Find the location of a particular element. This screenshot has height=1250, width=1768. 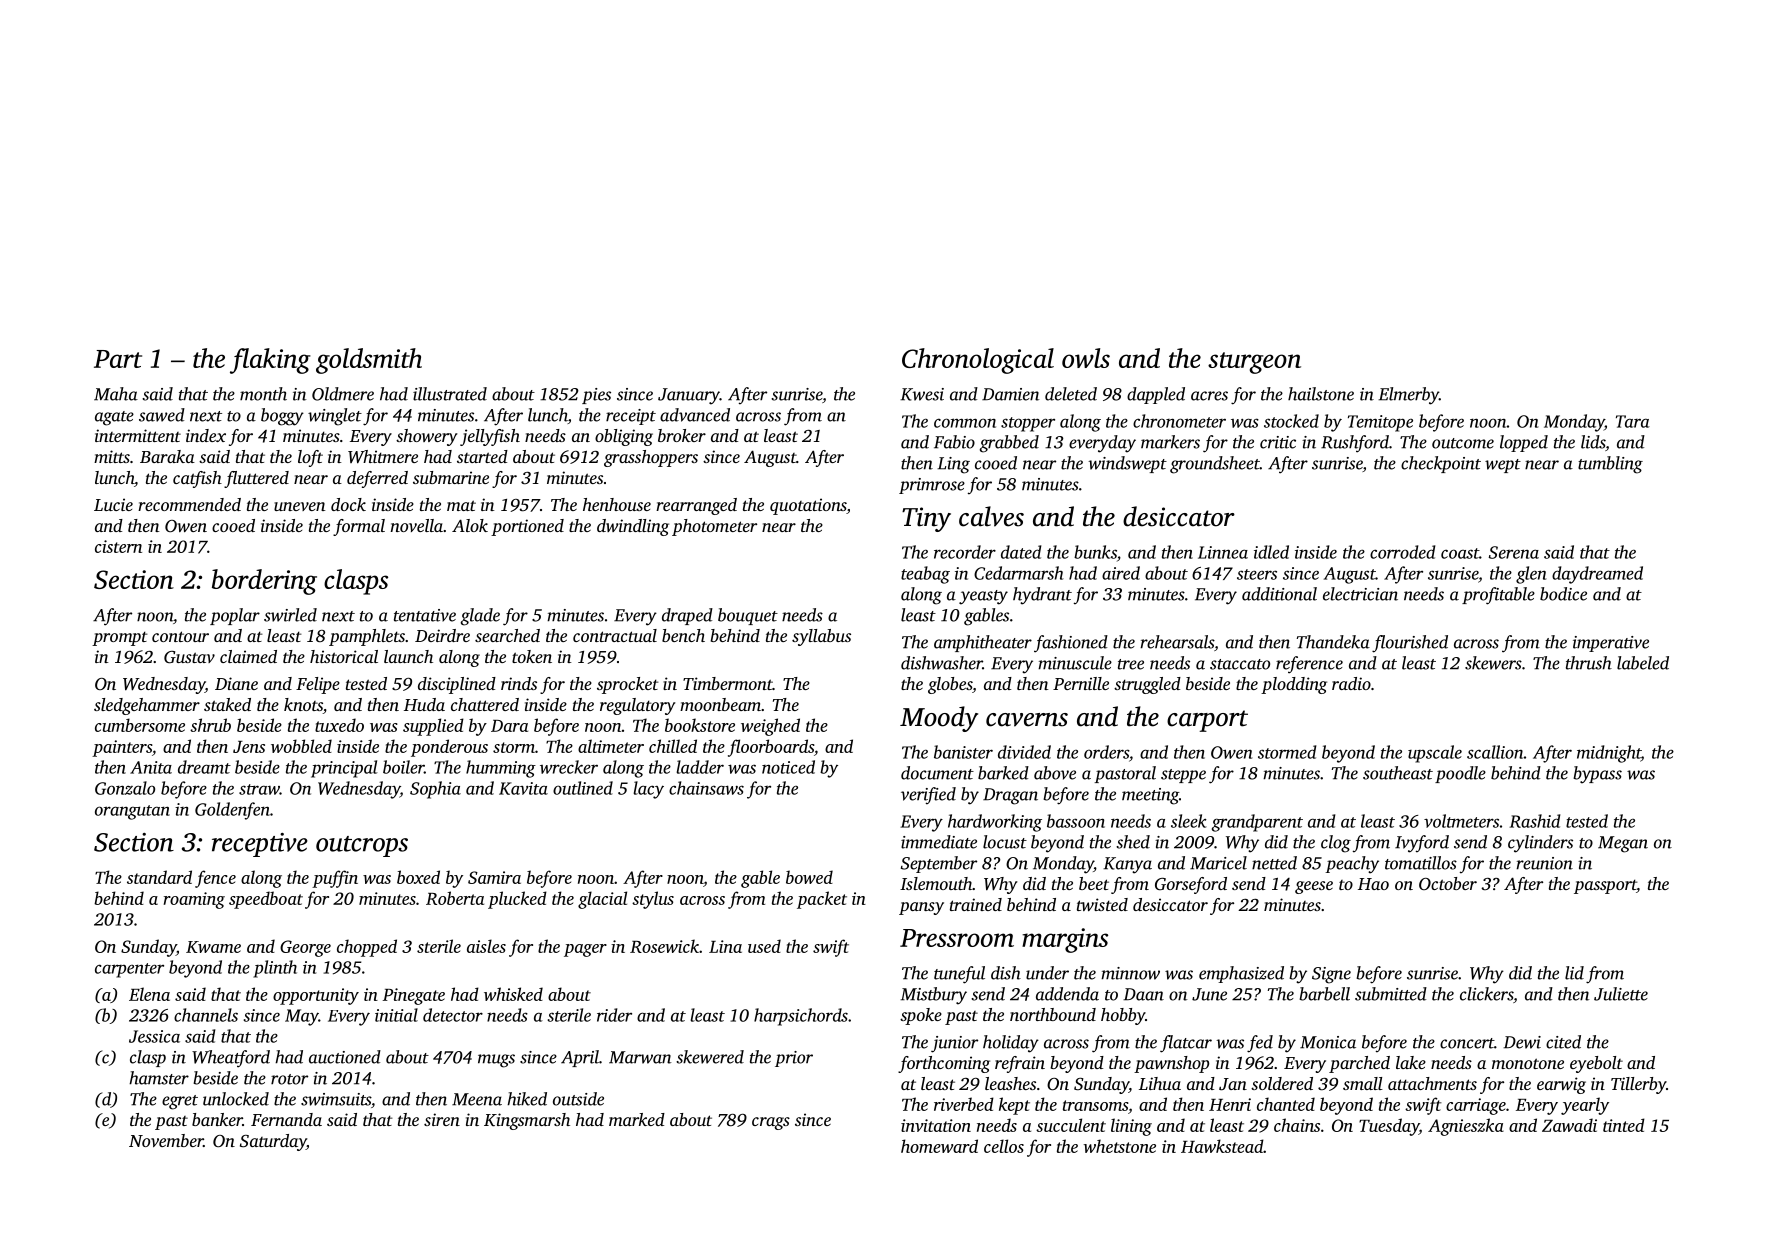

bassoon is located at coordinates (1076, 821).
